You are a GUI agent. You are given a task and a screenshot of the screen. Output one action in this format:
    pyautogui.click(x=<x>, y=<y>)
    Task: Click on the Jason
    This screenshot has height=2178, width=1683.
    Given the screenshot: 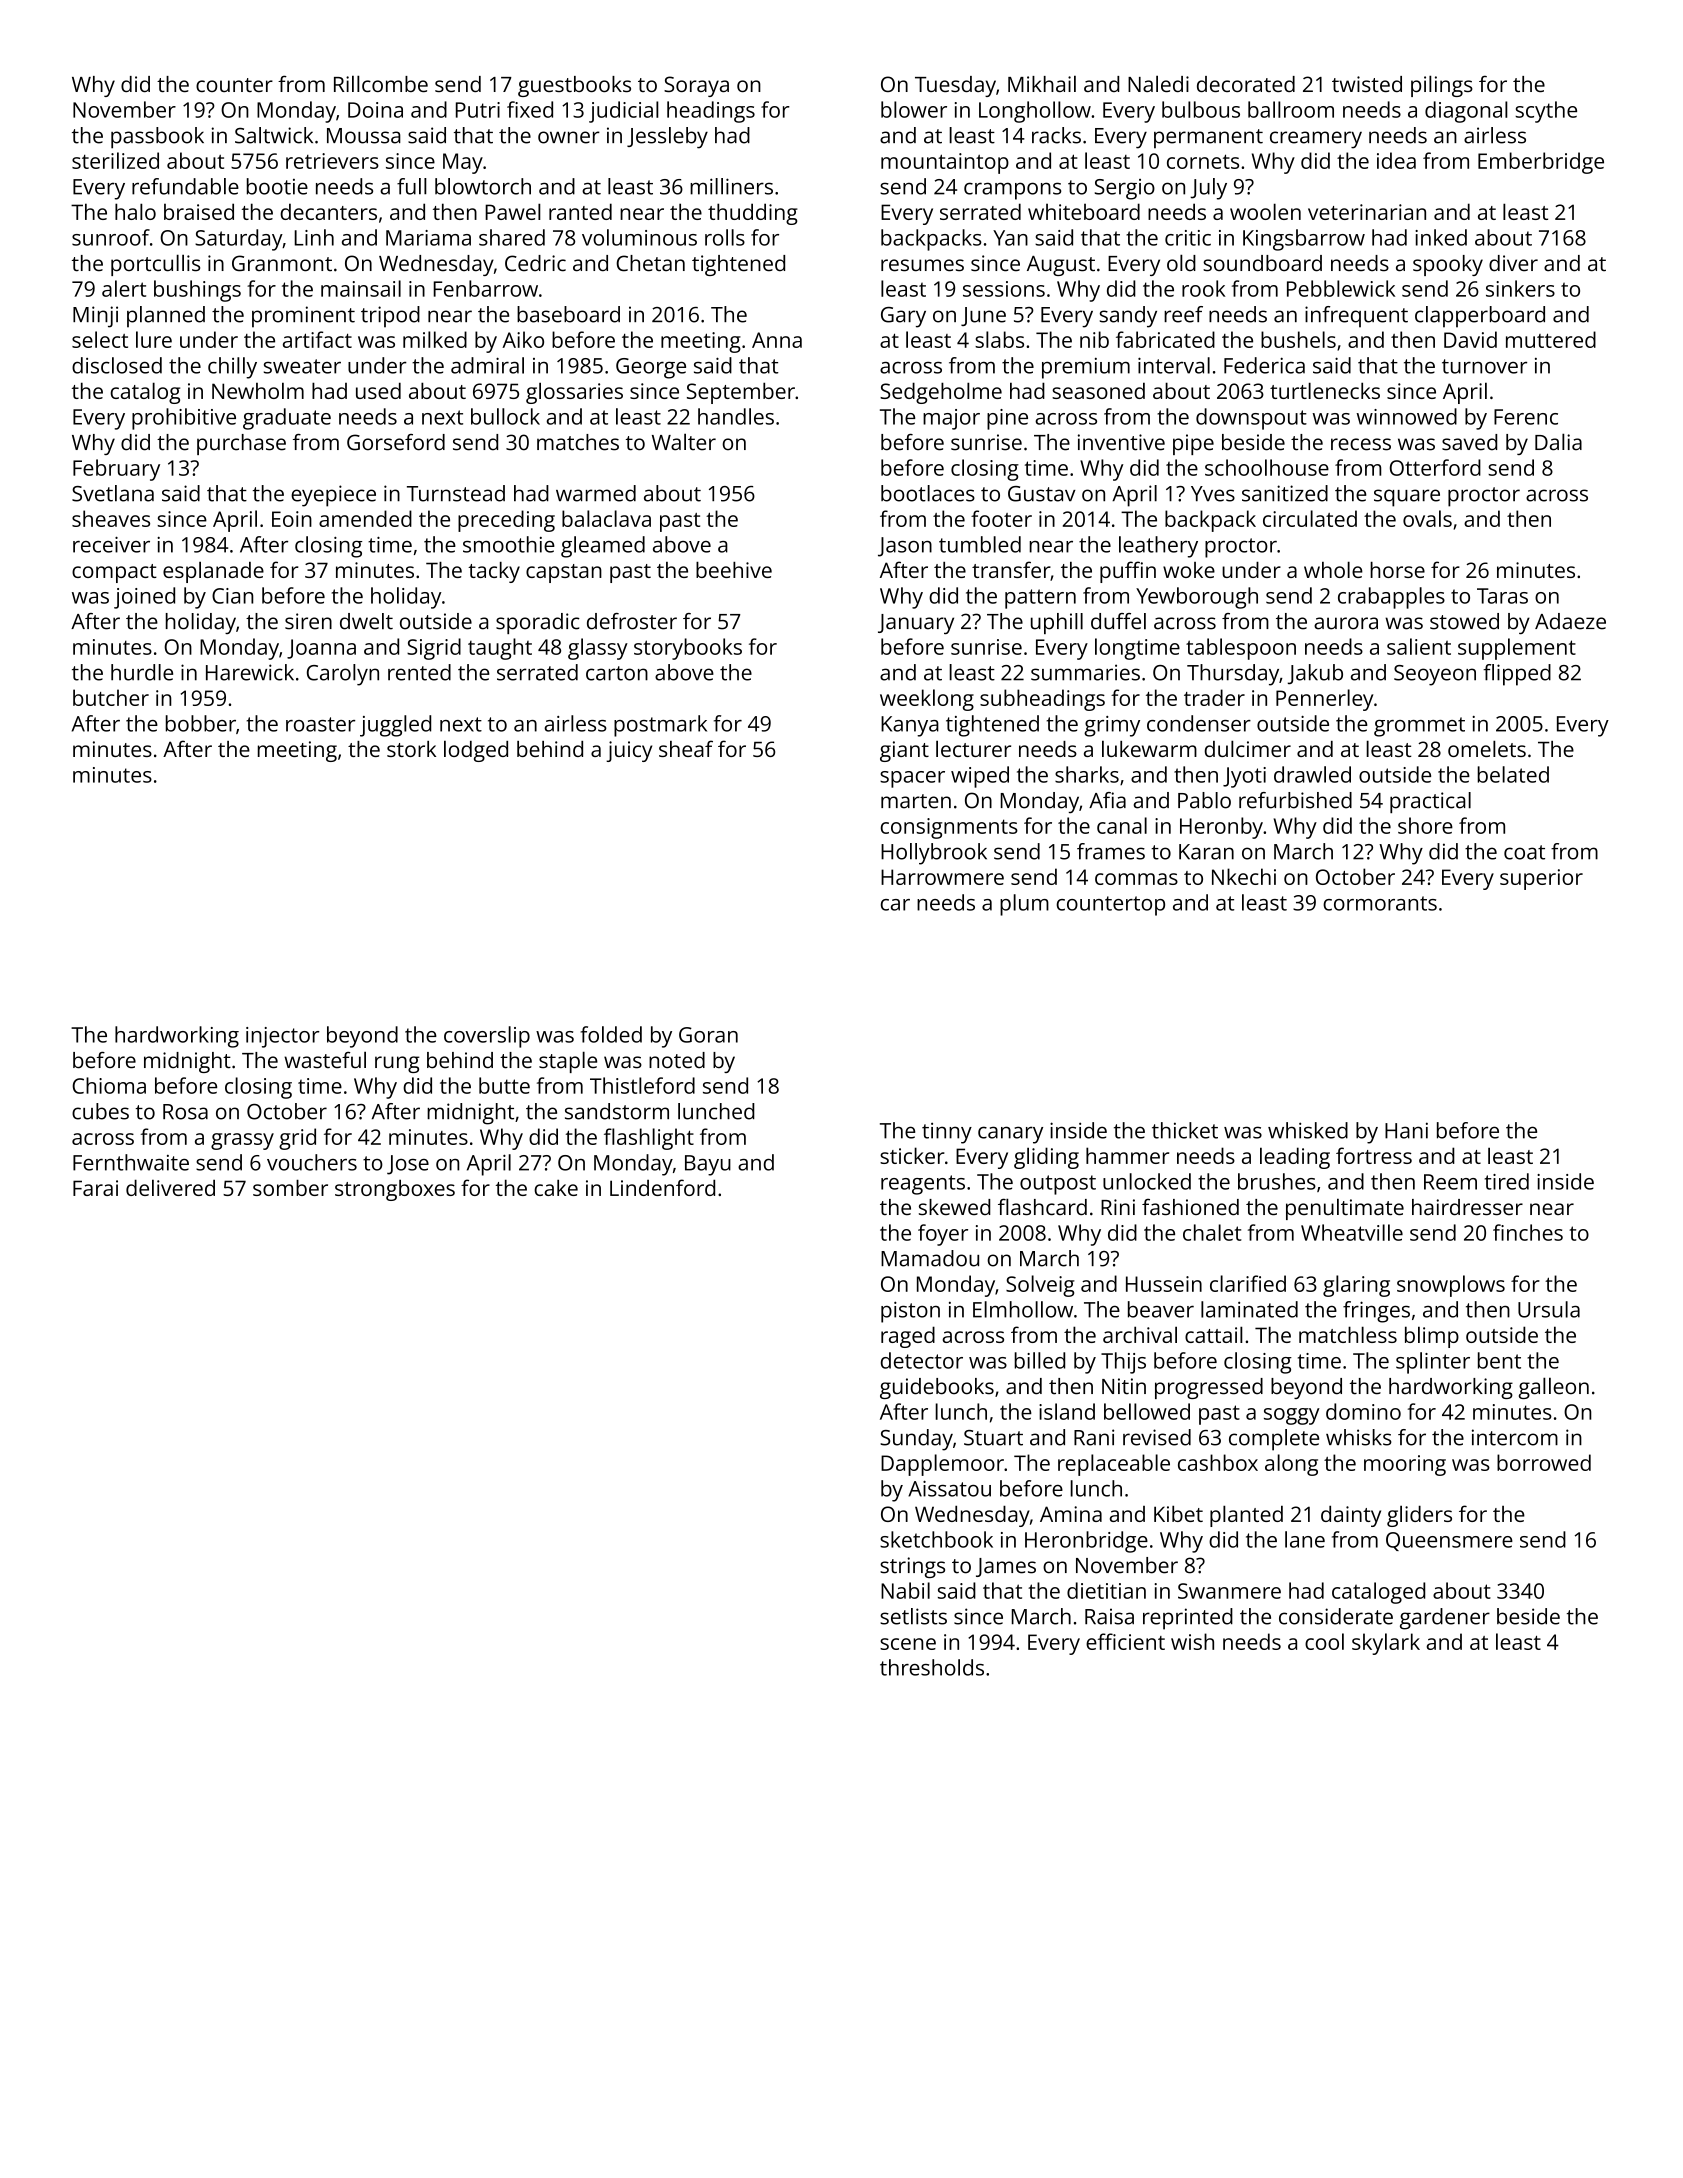 What is the action you would take?
    pyautogui.click(x=905, y=547)
